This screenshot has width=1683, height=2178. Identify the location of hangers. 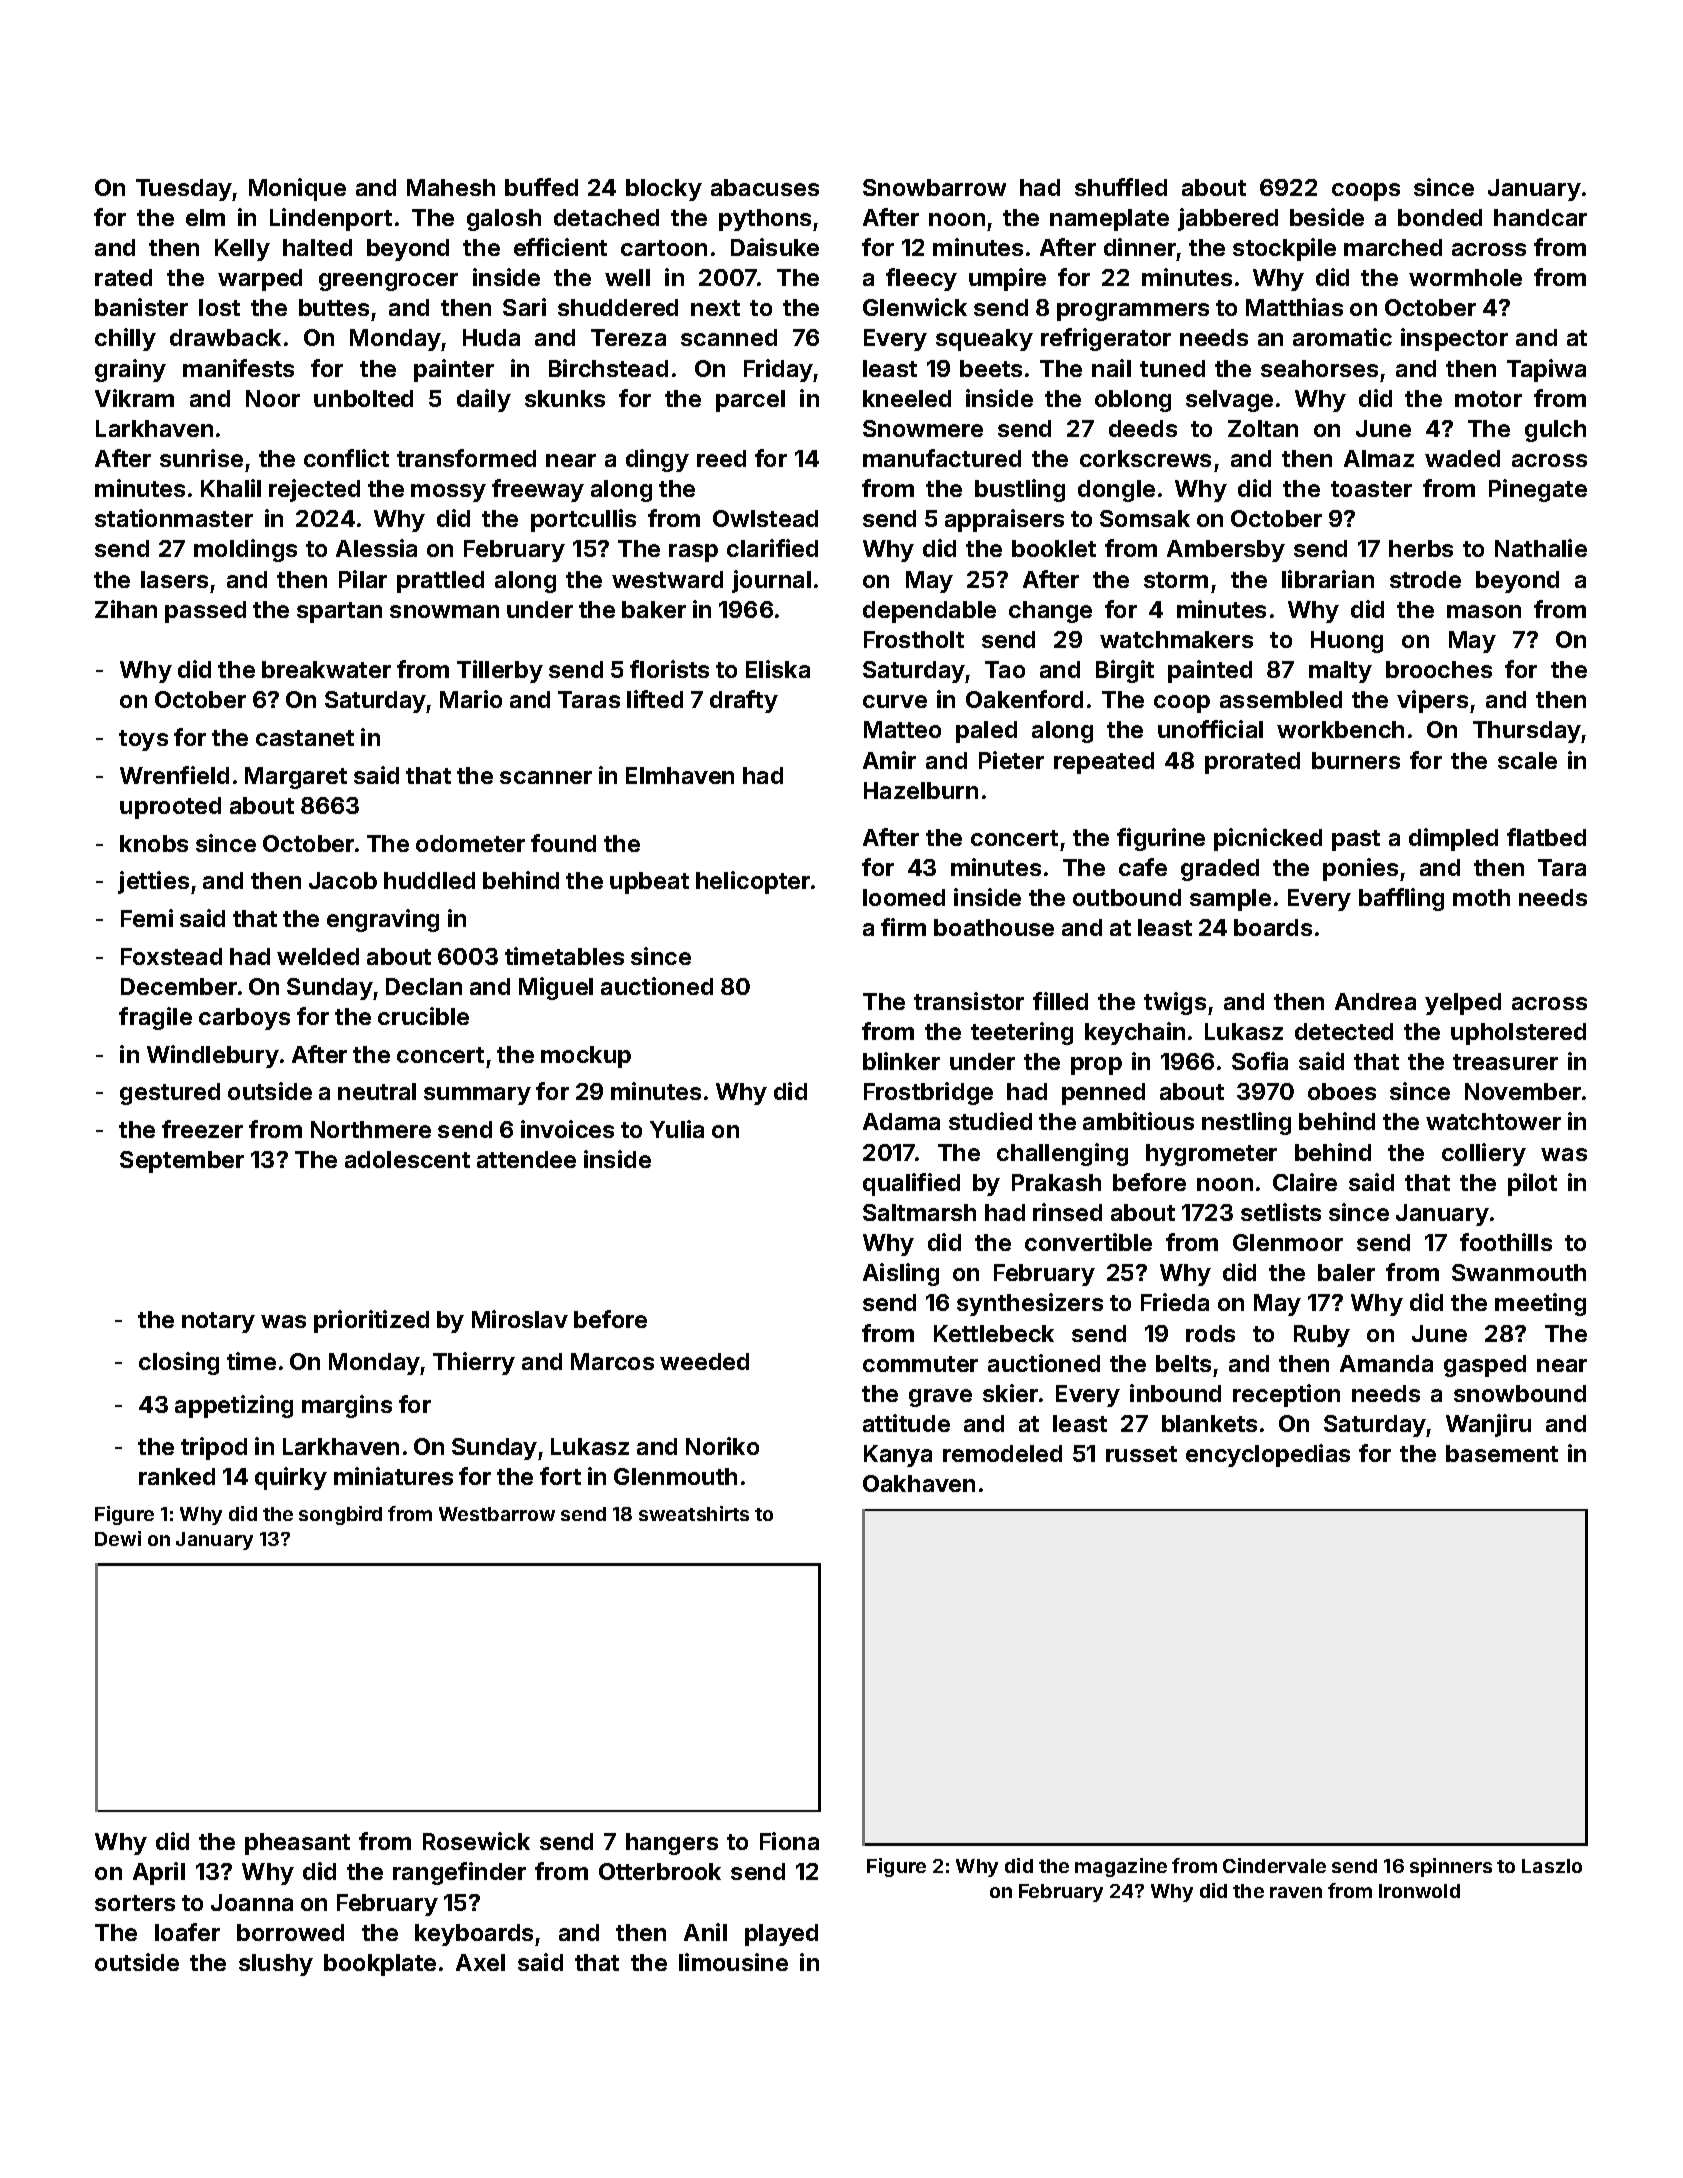
(672, 1844).
